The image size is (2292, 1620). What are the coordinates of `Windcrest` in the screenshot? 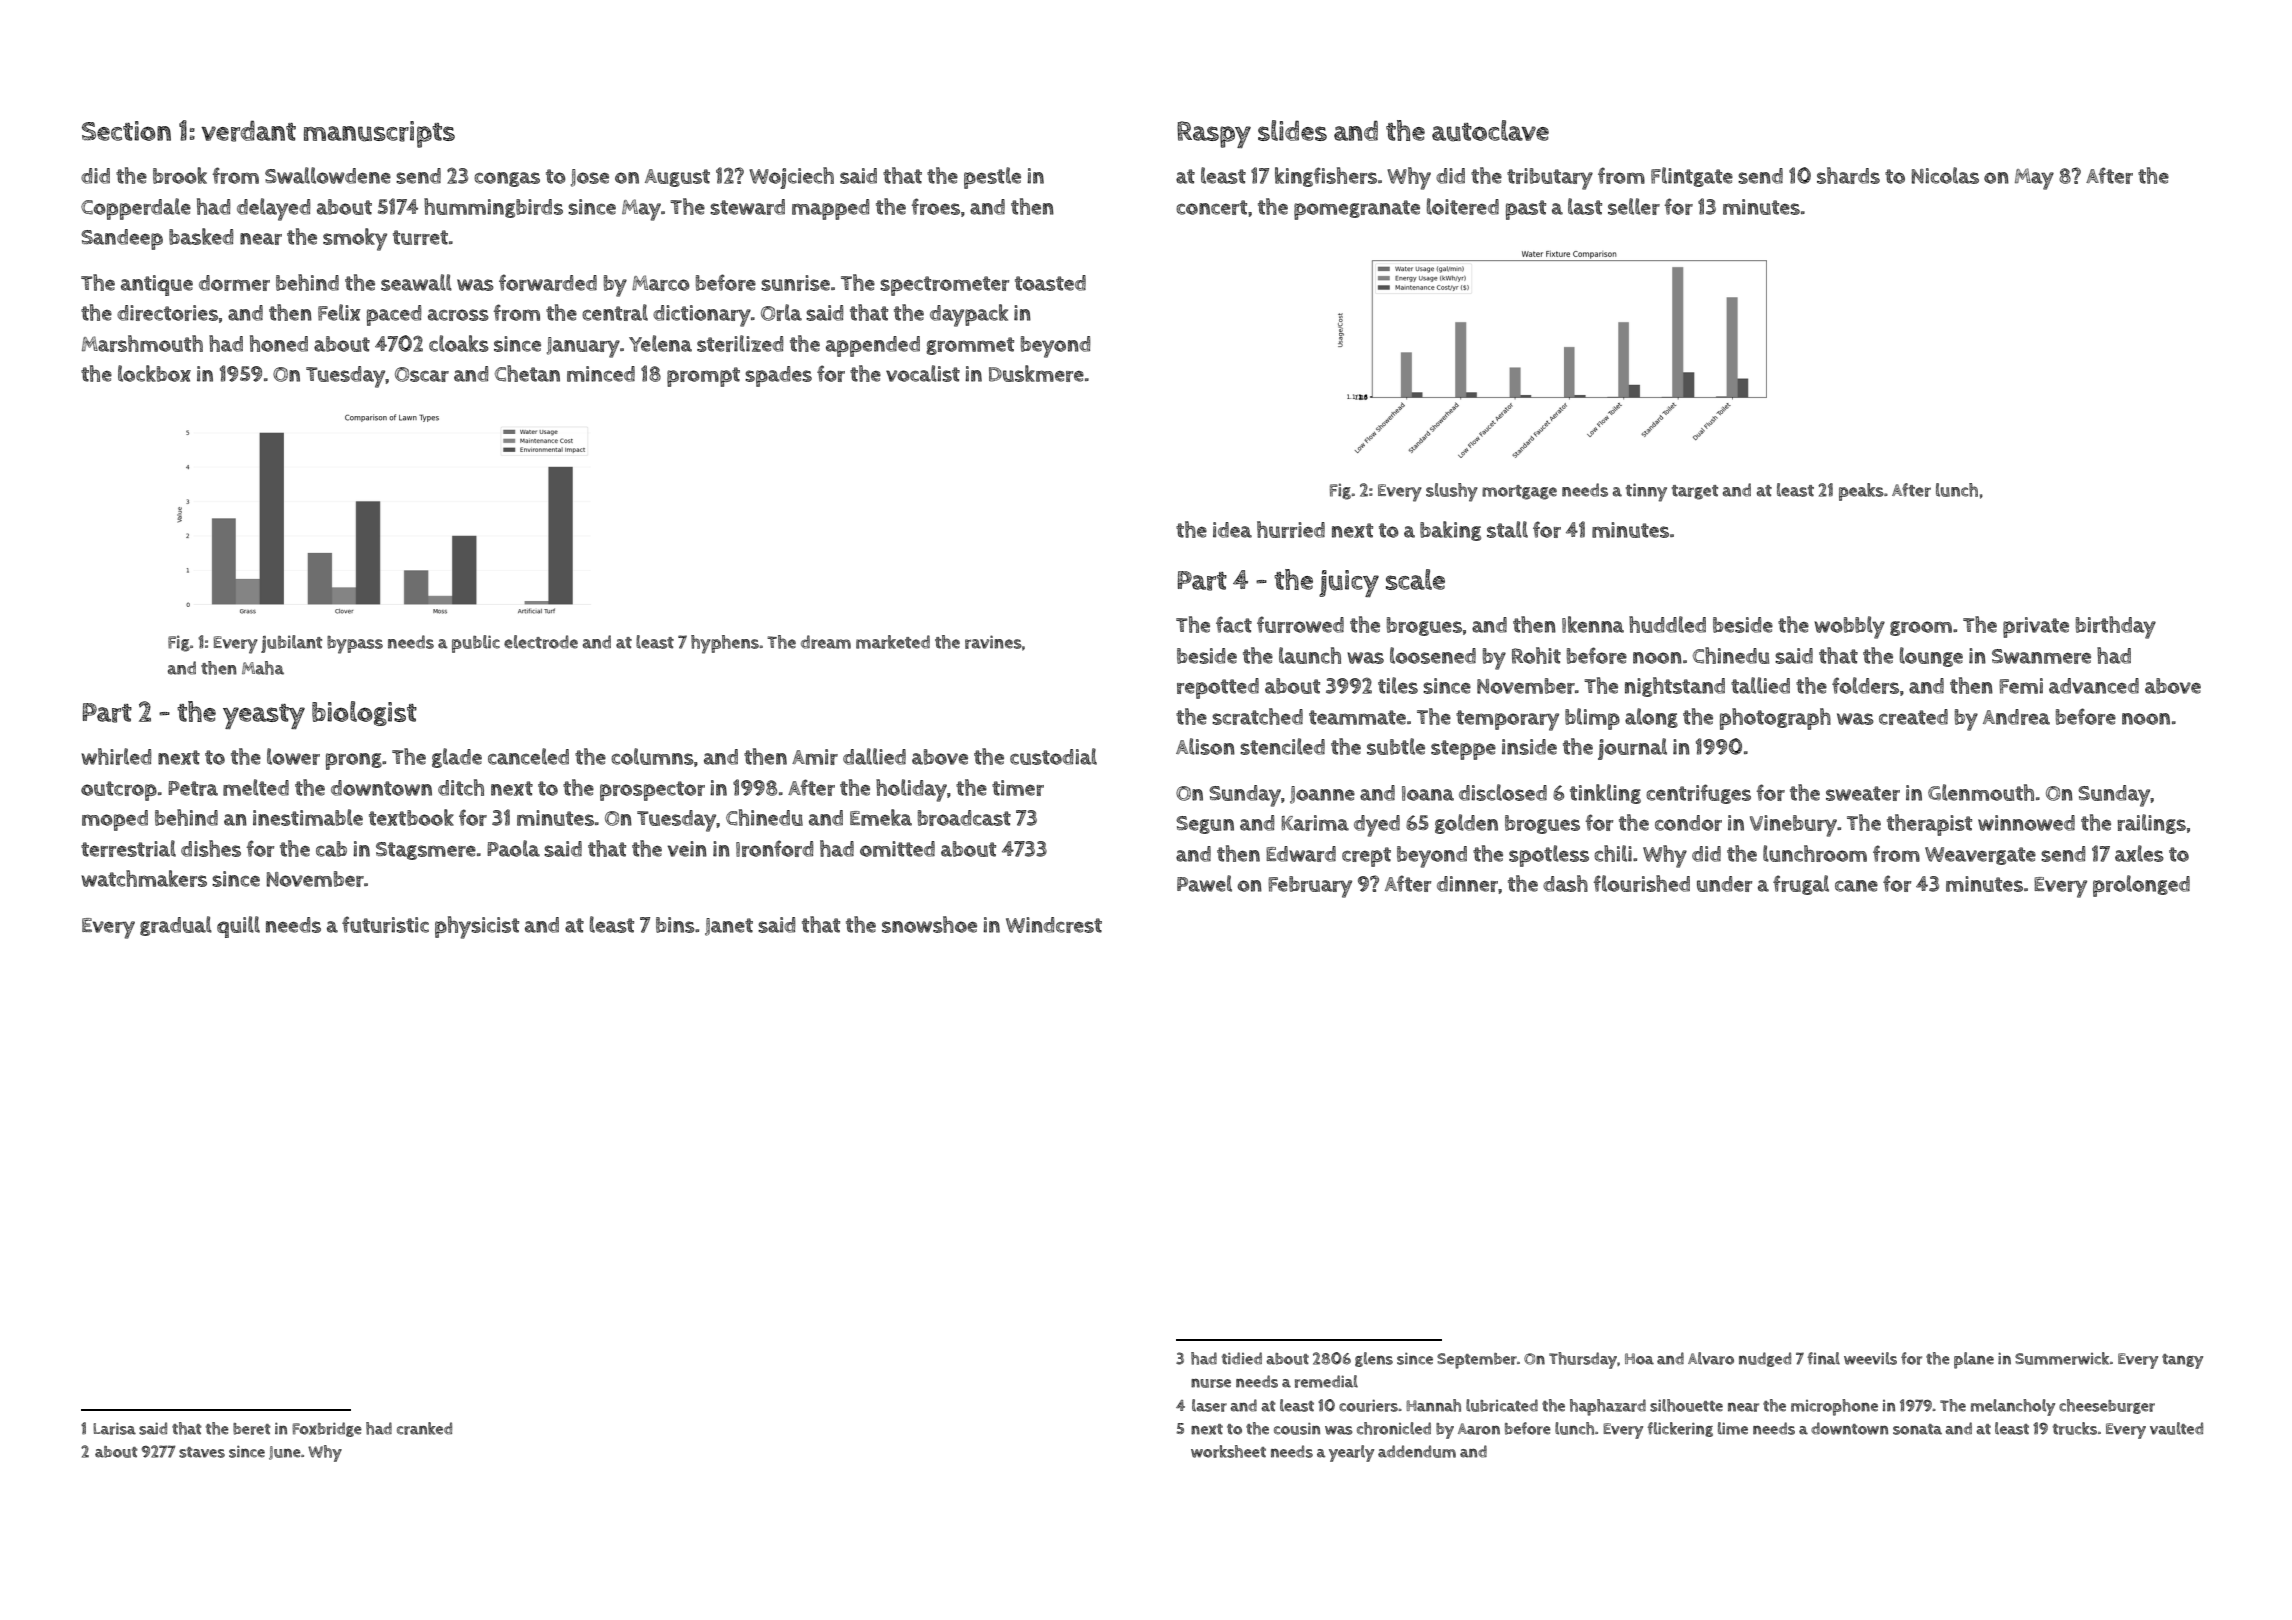 It's located at (1054, 925).
